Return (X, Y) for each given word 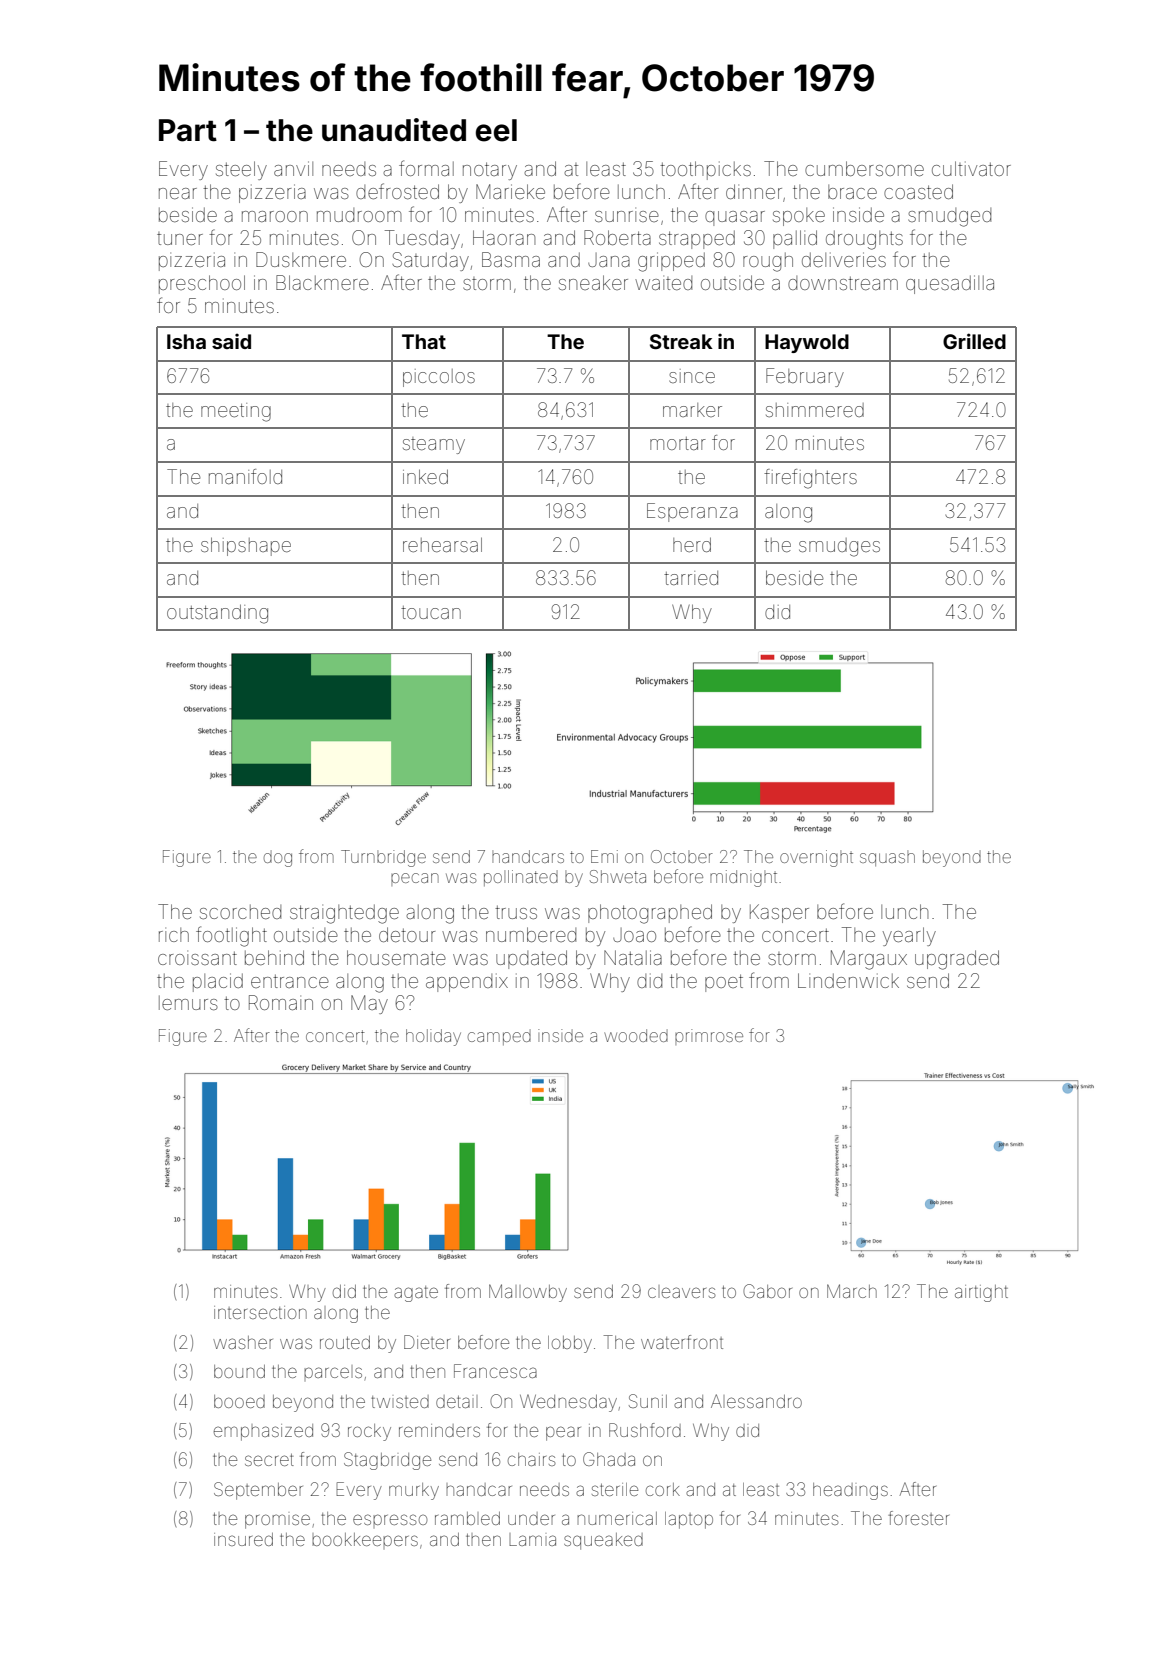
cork (663, 1489)
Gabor (767, 1291)
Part (188, 130)
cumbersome (864, 168)
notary (490, 171)
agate (416, 1294)
